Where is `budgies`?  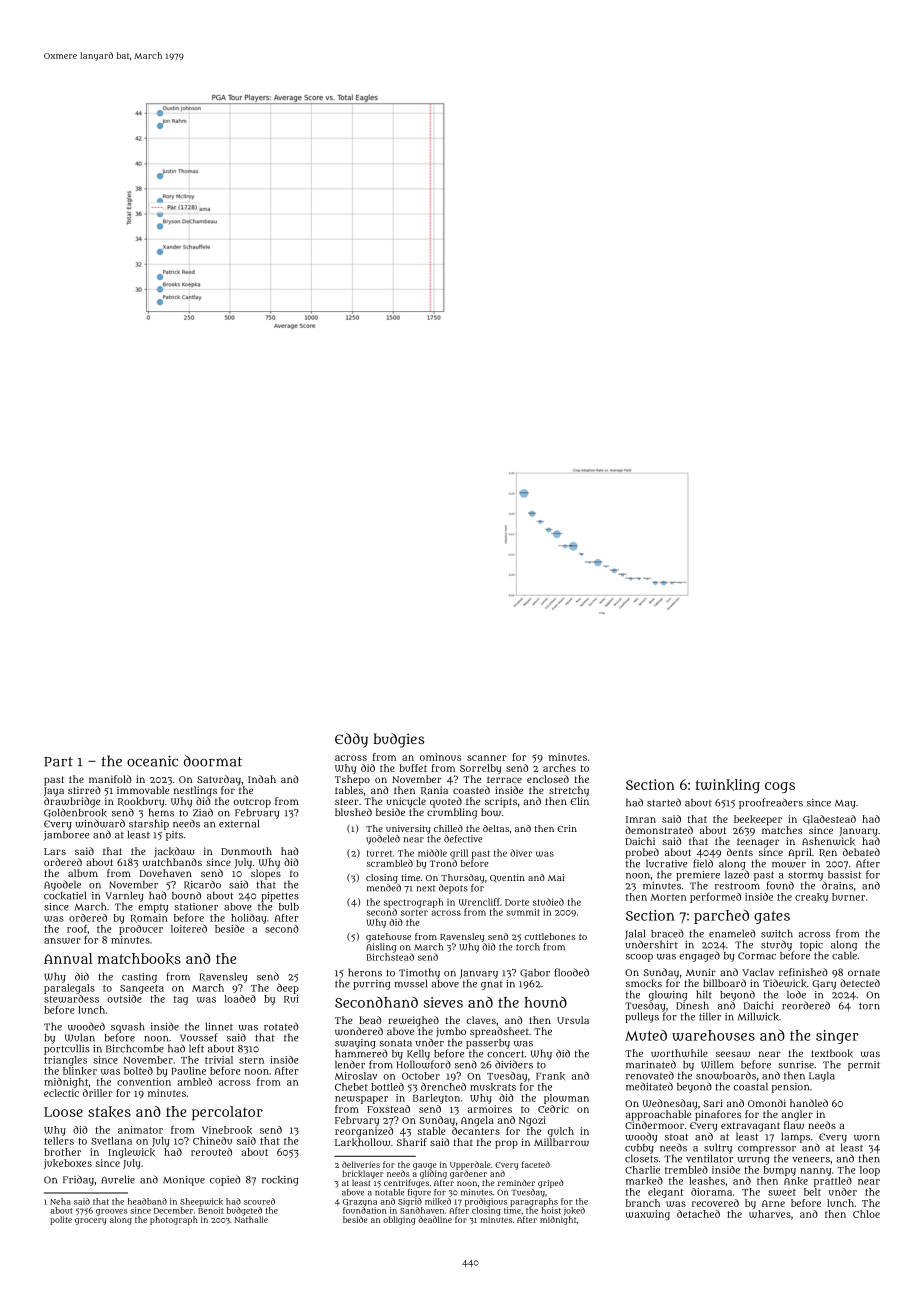
budgies is located at coordinates (398, 740).
